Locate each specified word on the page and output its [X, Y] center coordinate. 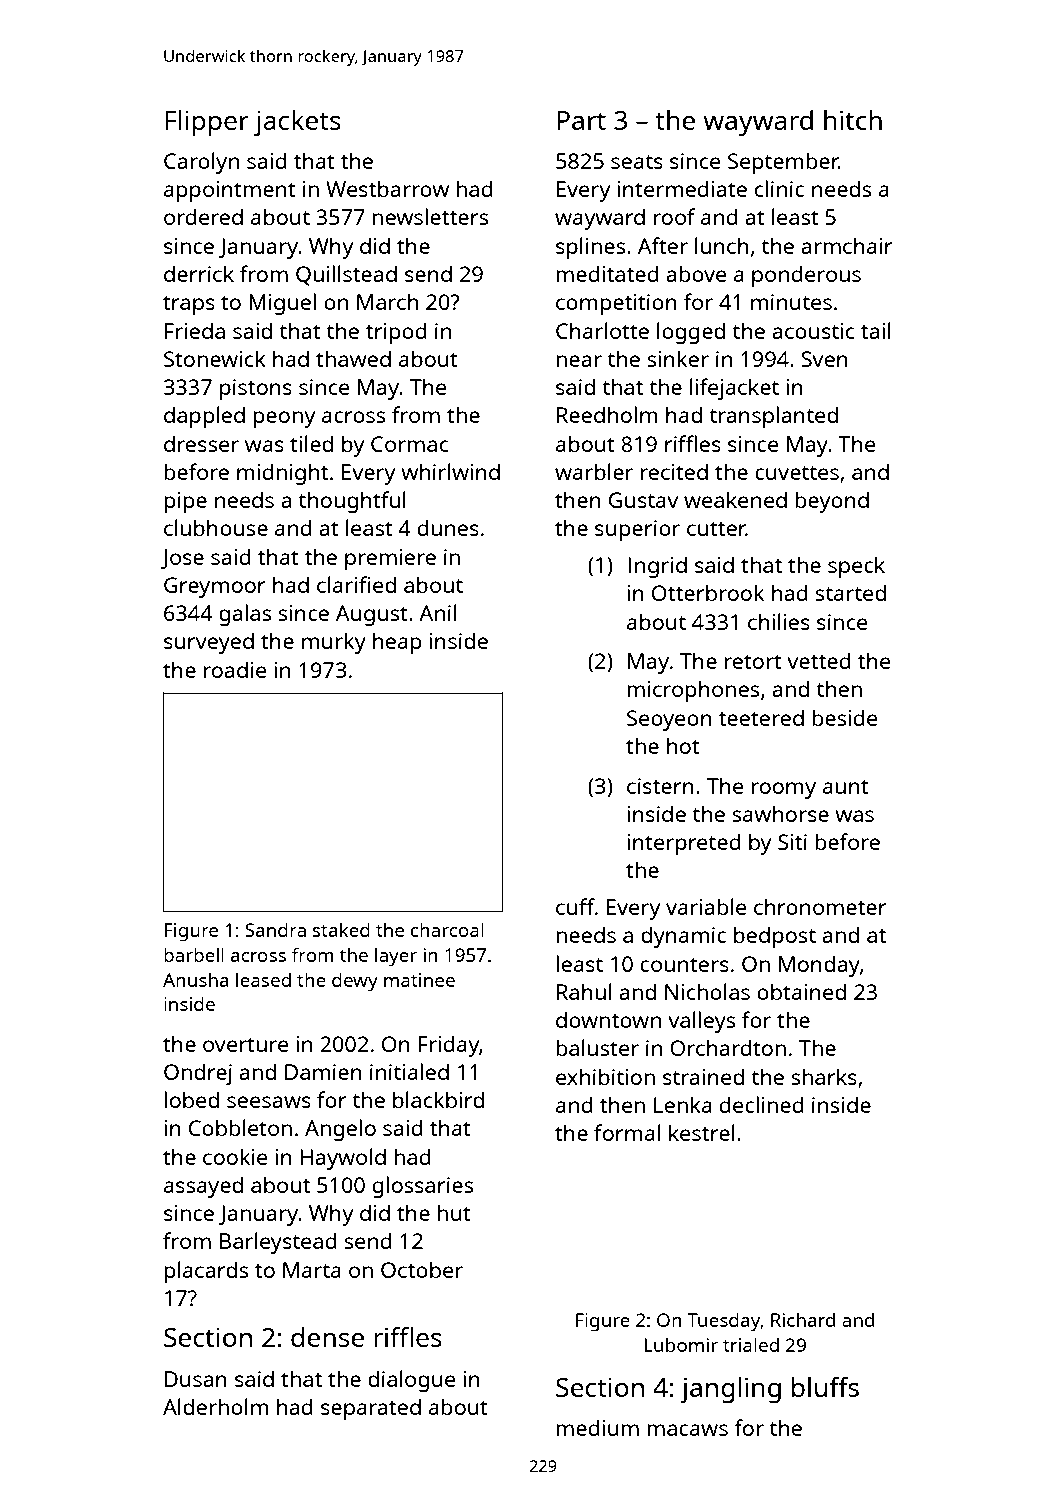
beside [845, 717]
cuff [575, 906]
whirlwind [451, 471]
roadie [235, 670]
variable [706, 906]
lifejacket [734, 389]
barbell [194, 954]
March [387, 301]
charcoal [447, 929]
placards [206, 1272]
